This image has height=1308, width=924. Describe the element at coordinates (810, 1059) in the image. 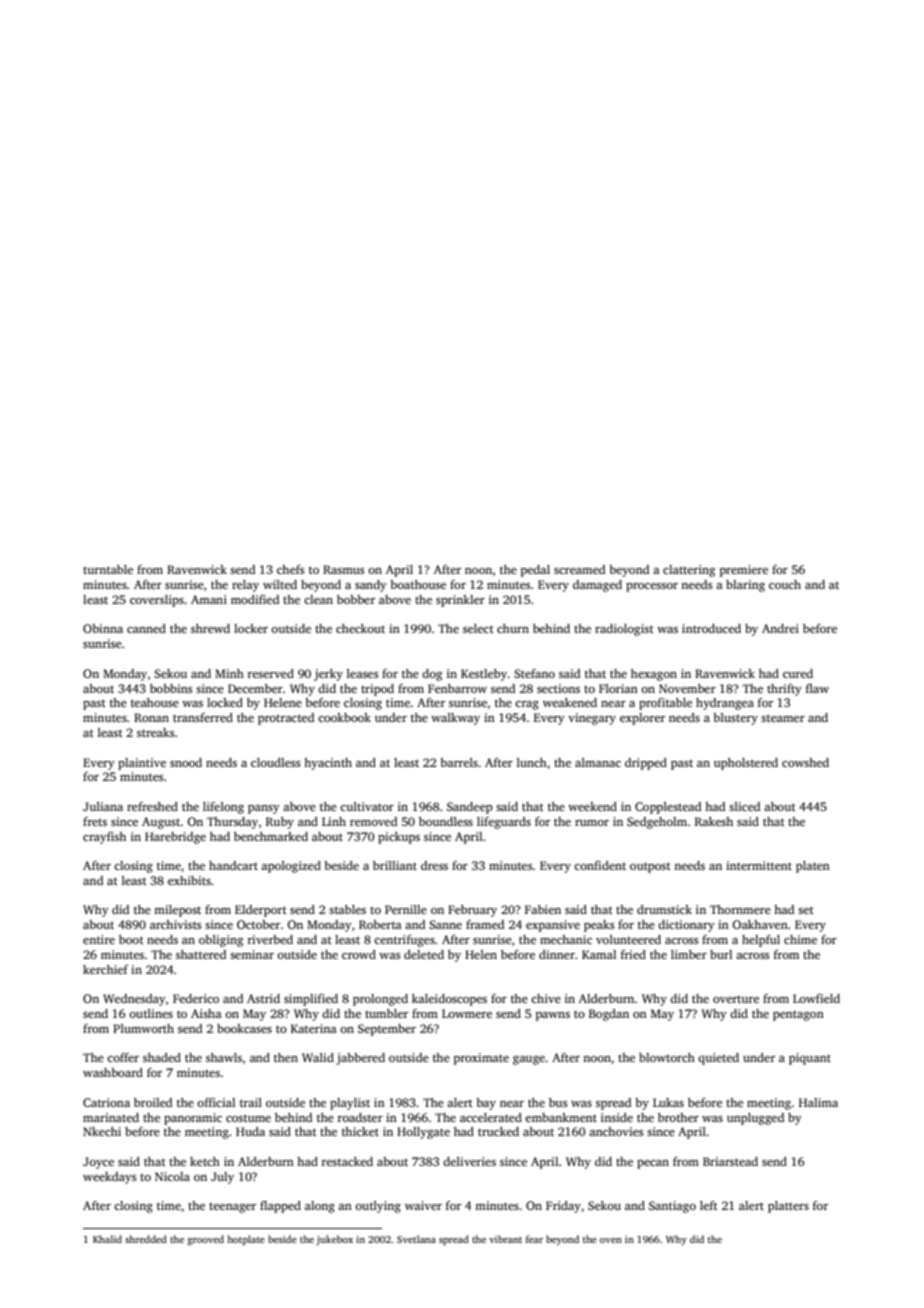

I see `piquant` at that location.
